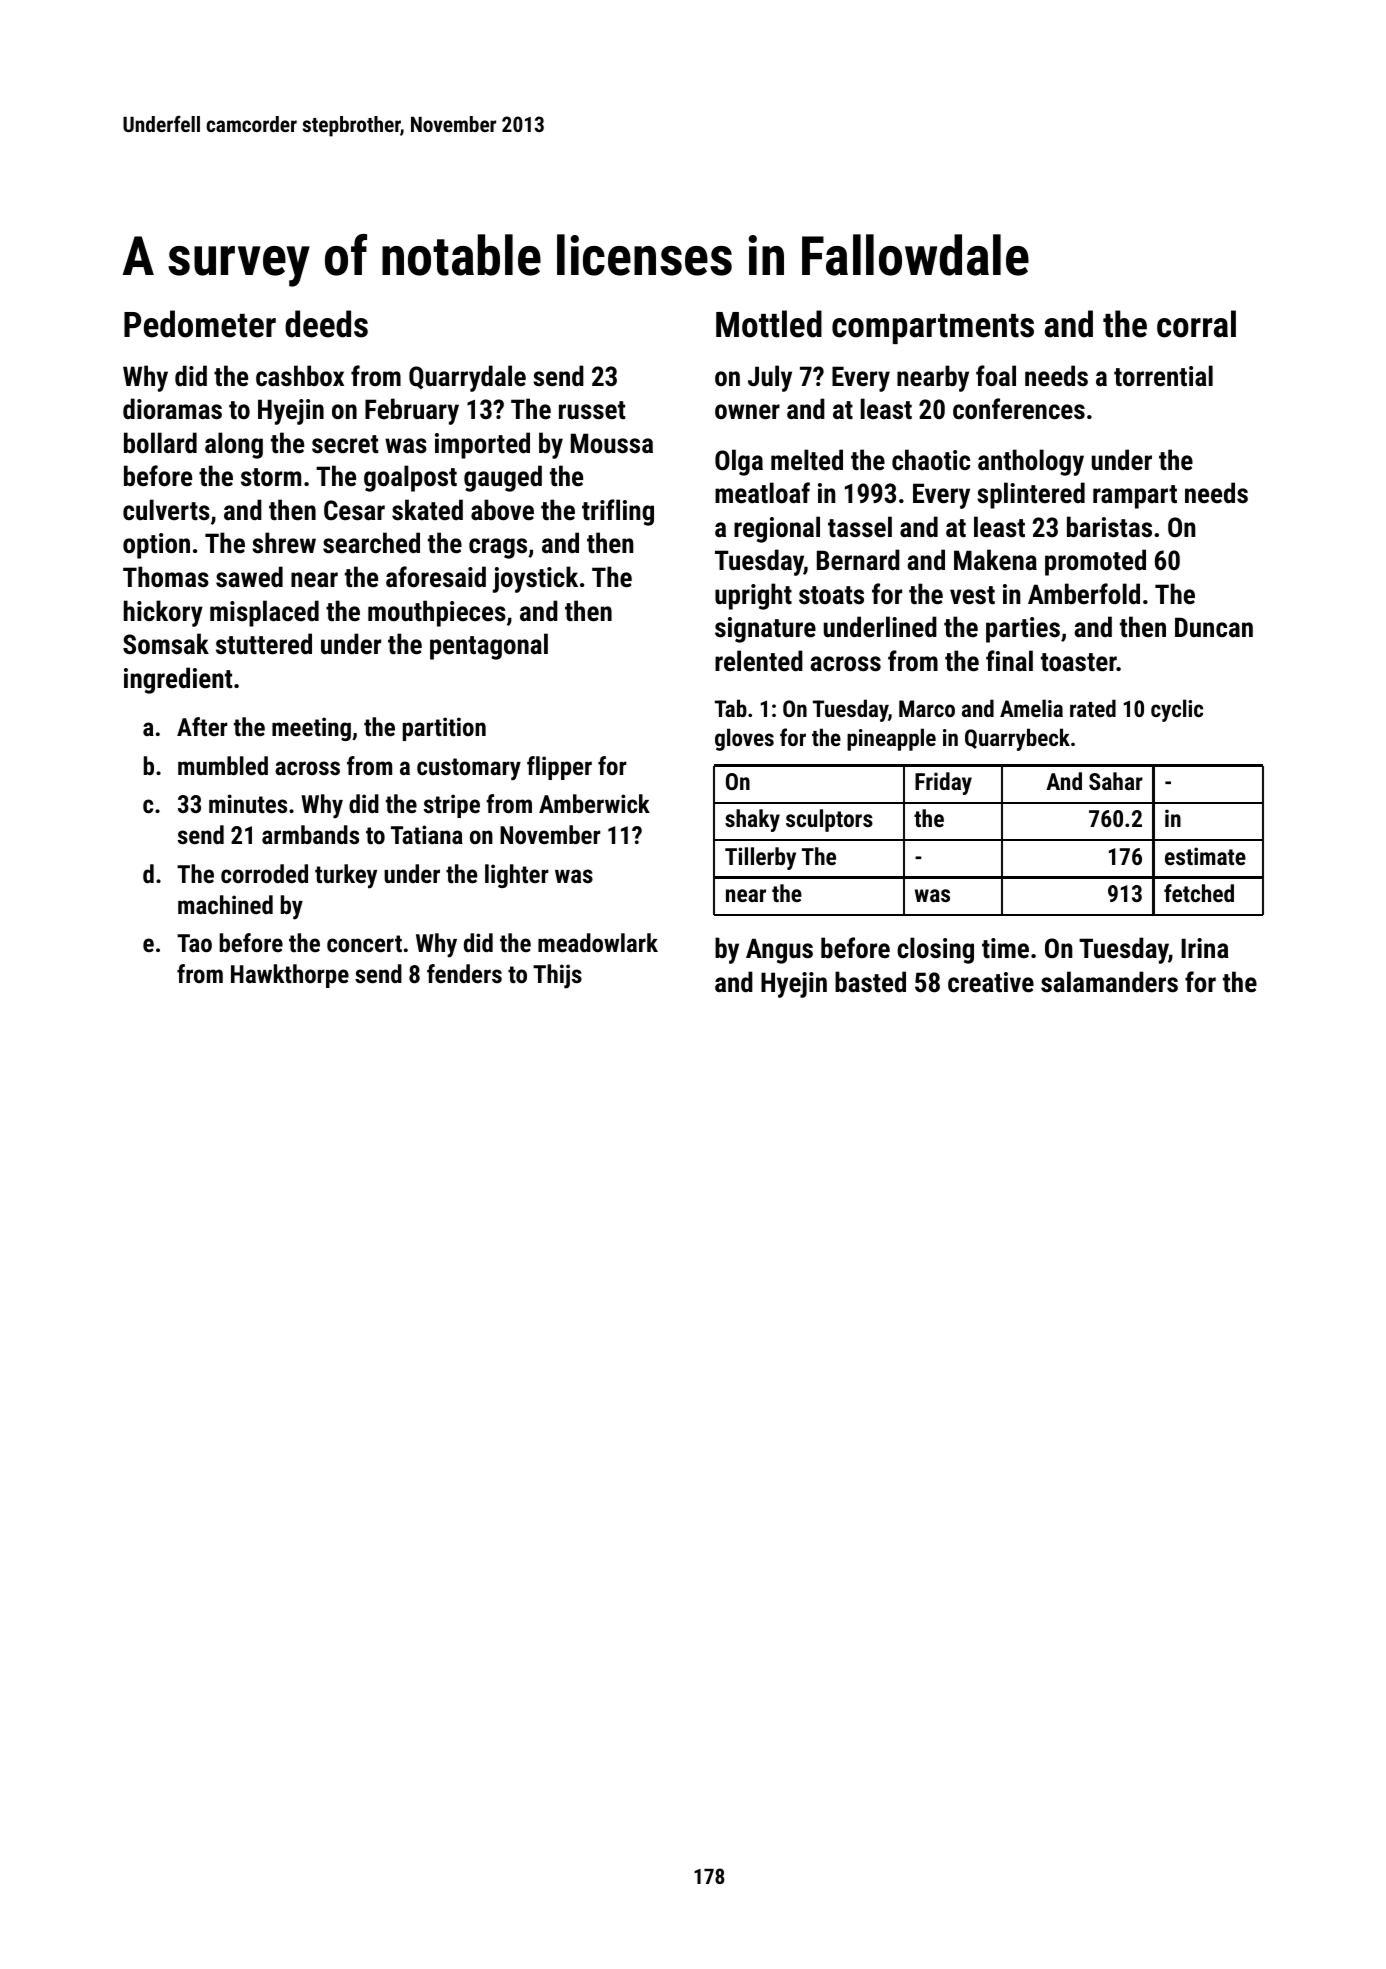 The width and height of the screenshot is (1386, 1969). I want to click on deeds, so click(326, 324).
